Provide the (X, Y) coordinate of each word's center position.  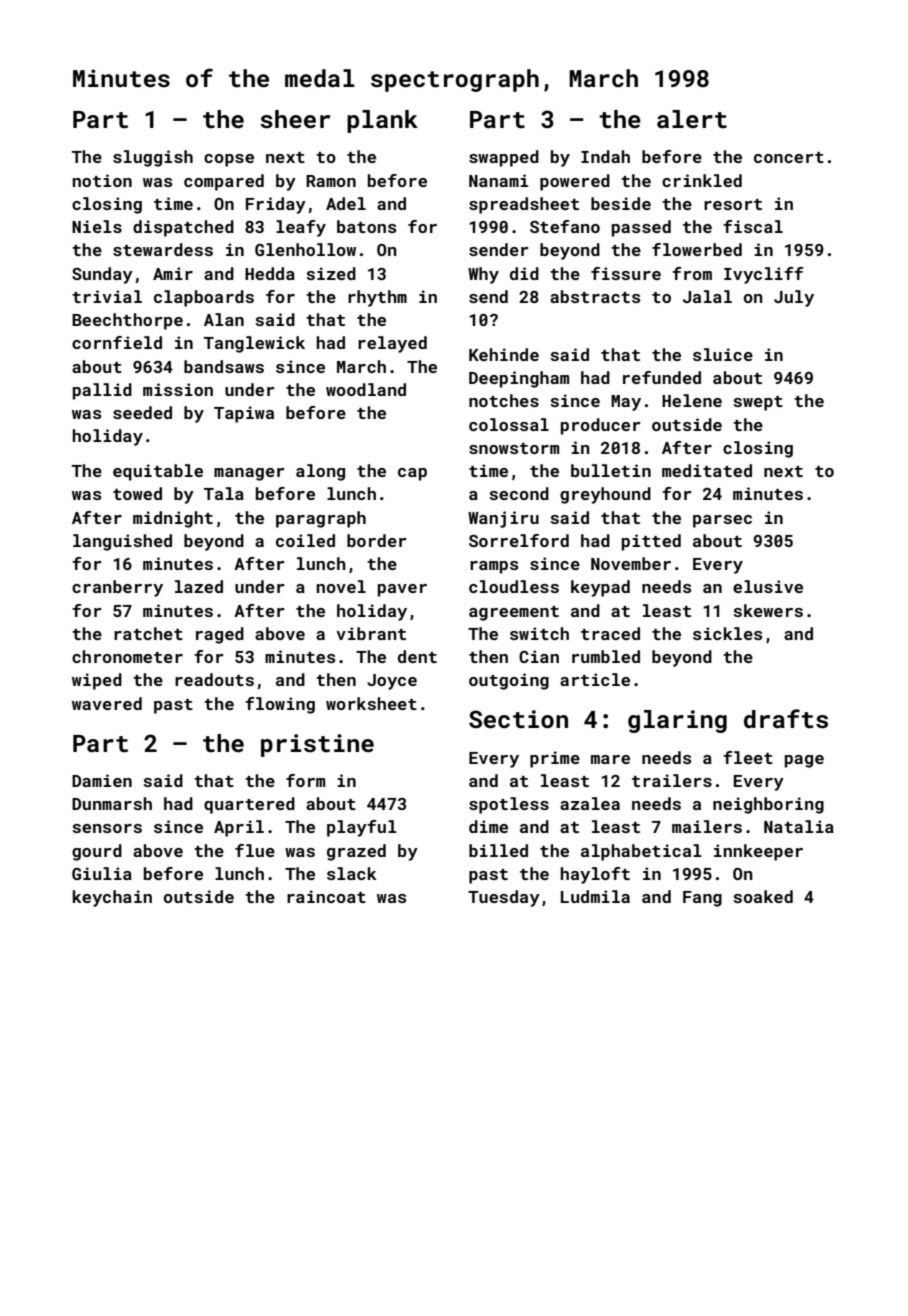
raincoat (326, 896)
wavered (107, 703)
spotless (509, 805)
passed (641, 228)
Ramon (331, 181)
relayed (392, 344)
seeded (142, 412)
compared (224, 182)
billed (498, 850)
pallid (102, 391)
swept (758, 403)
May (626, 403)
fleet (748, 757)
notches (504, 400)
